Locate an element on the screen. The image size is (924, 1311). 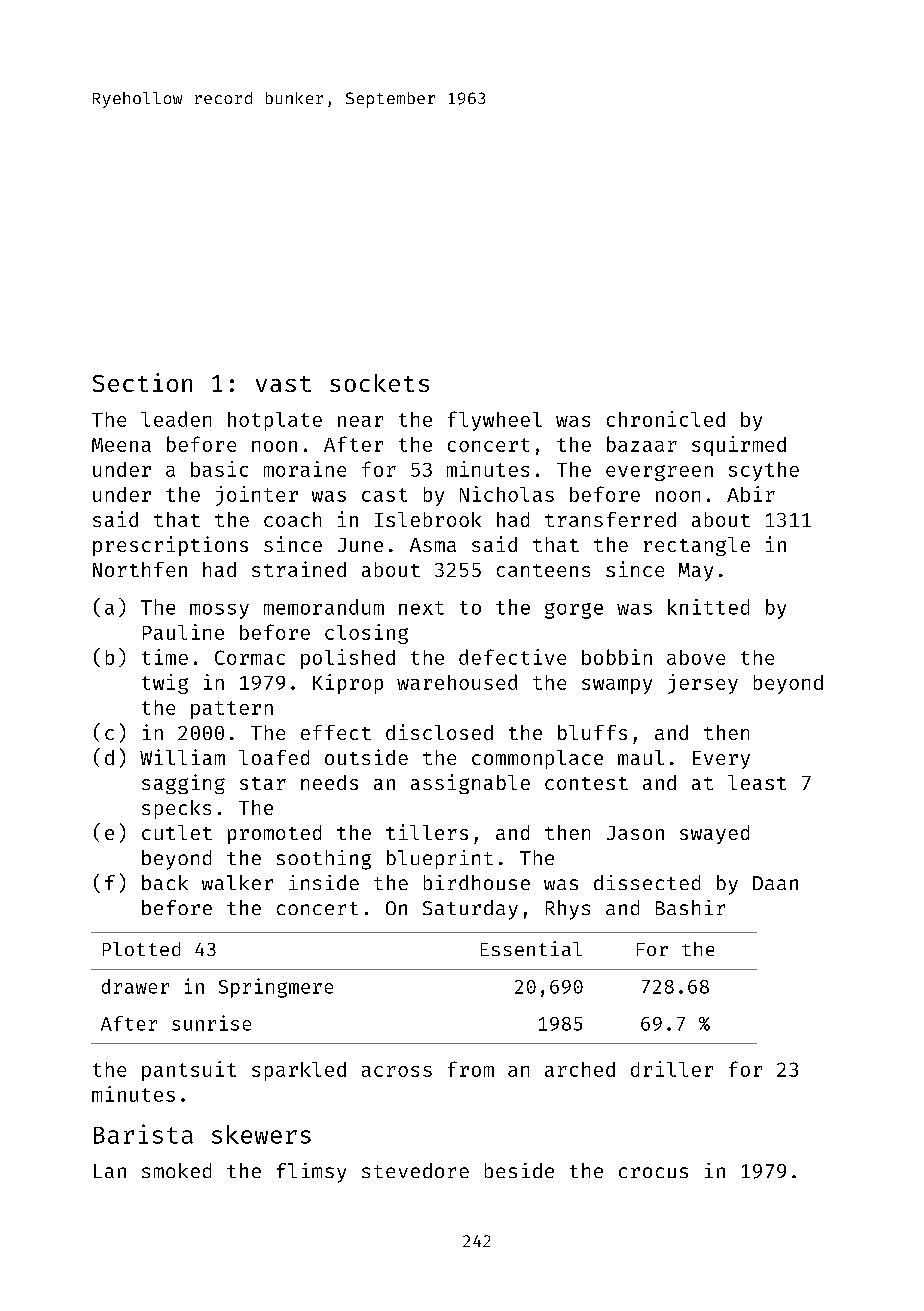
Plotted is located at coordinates (141, 949).
